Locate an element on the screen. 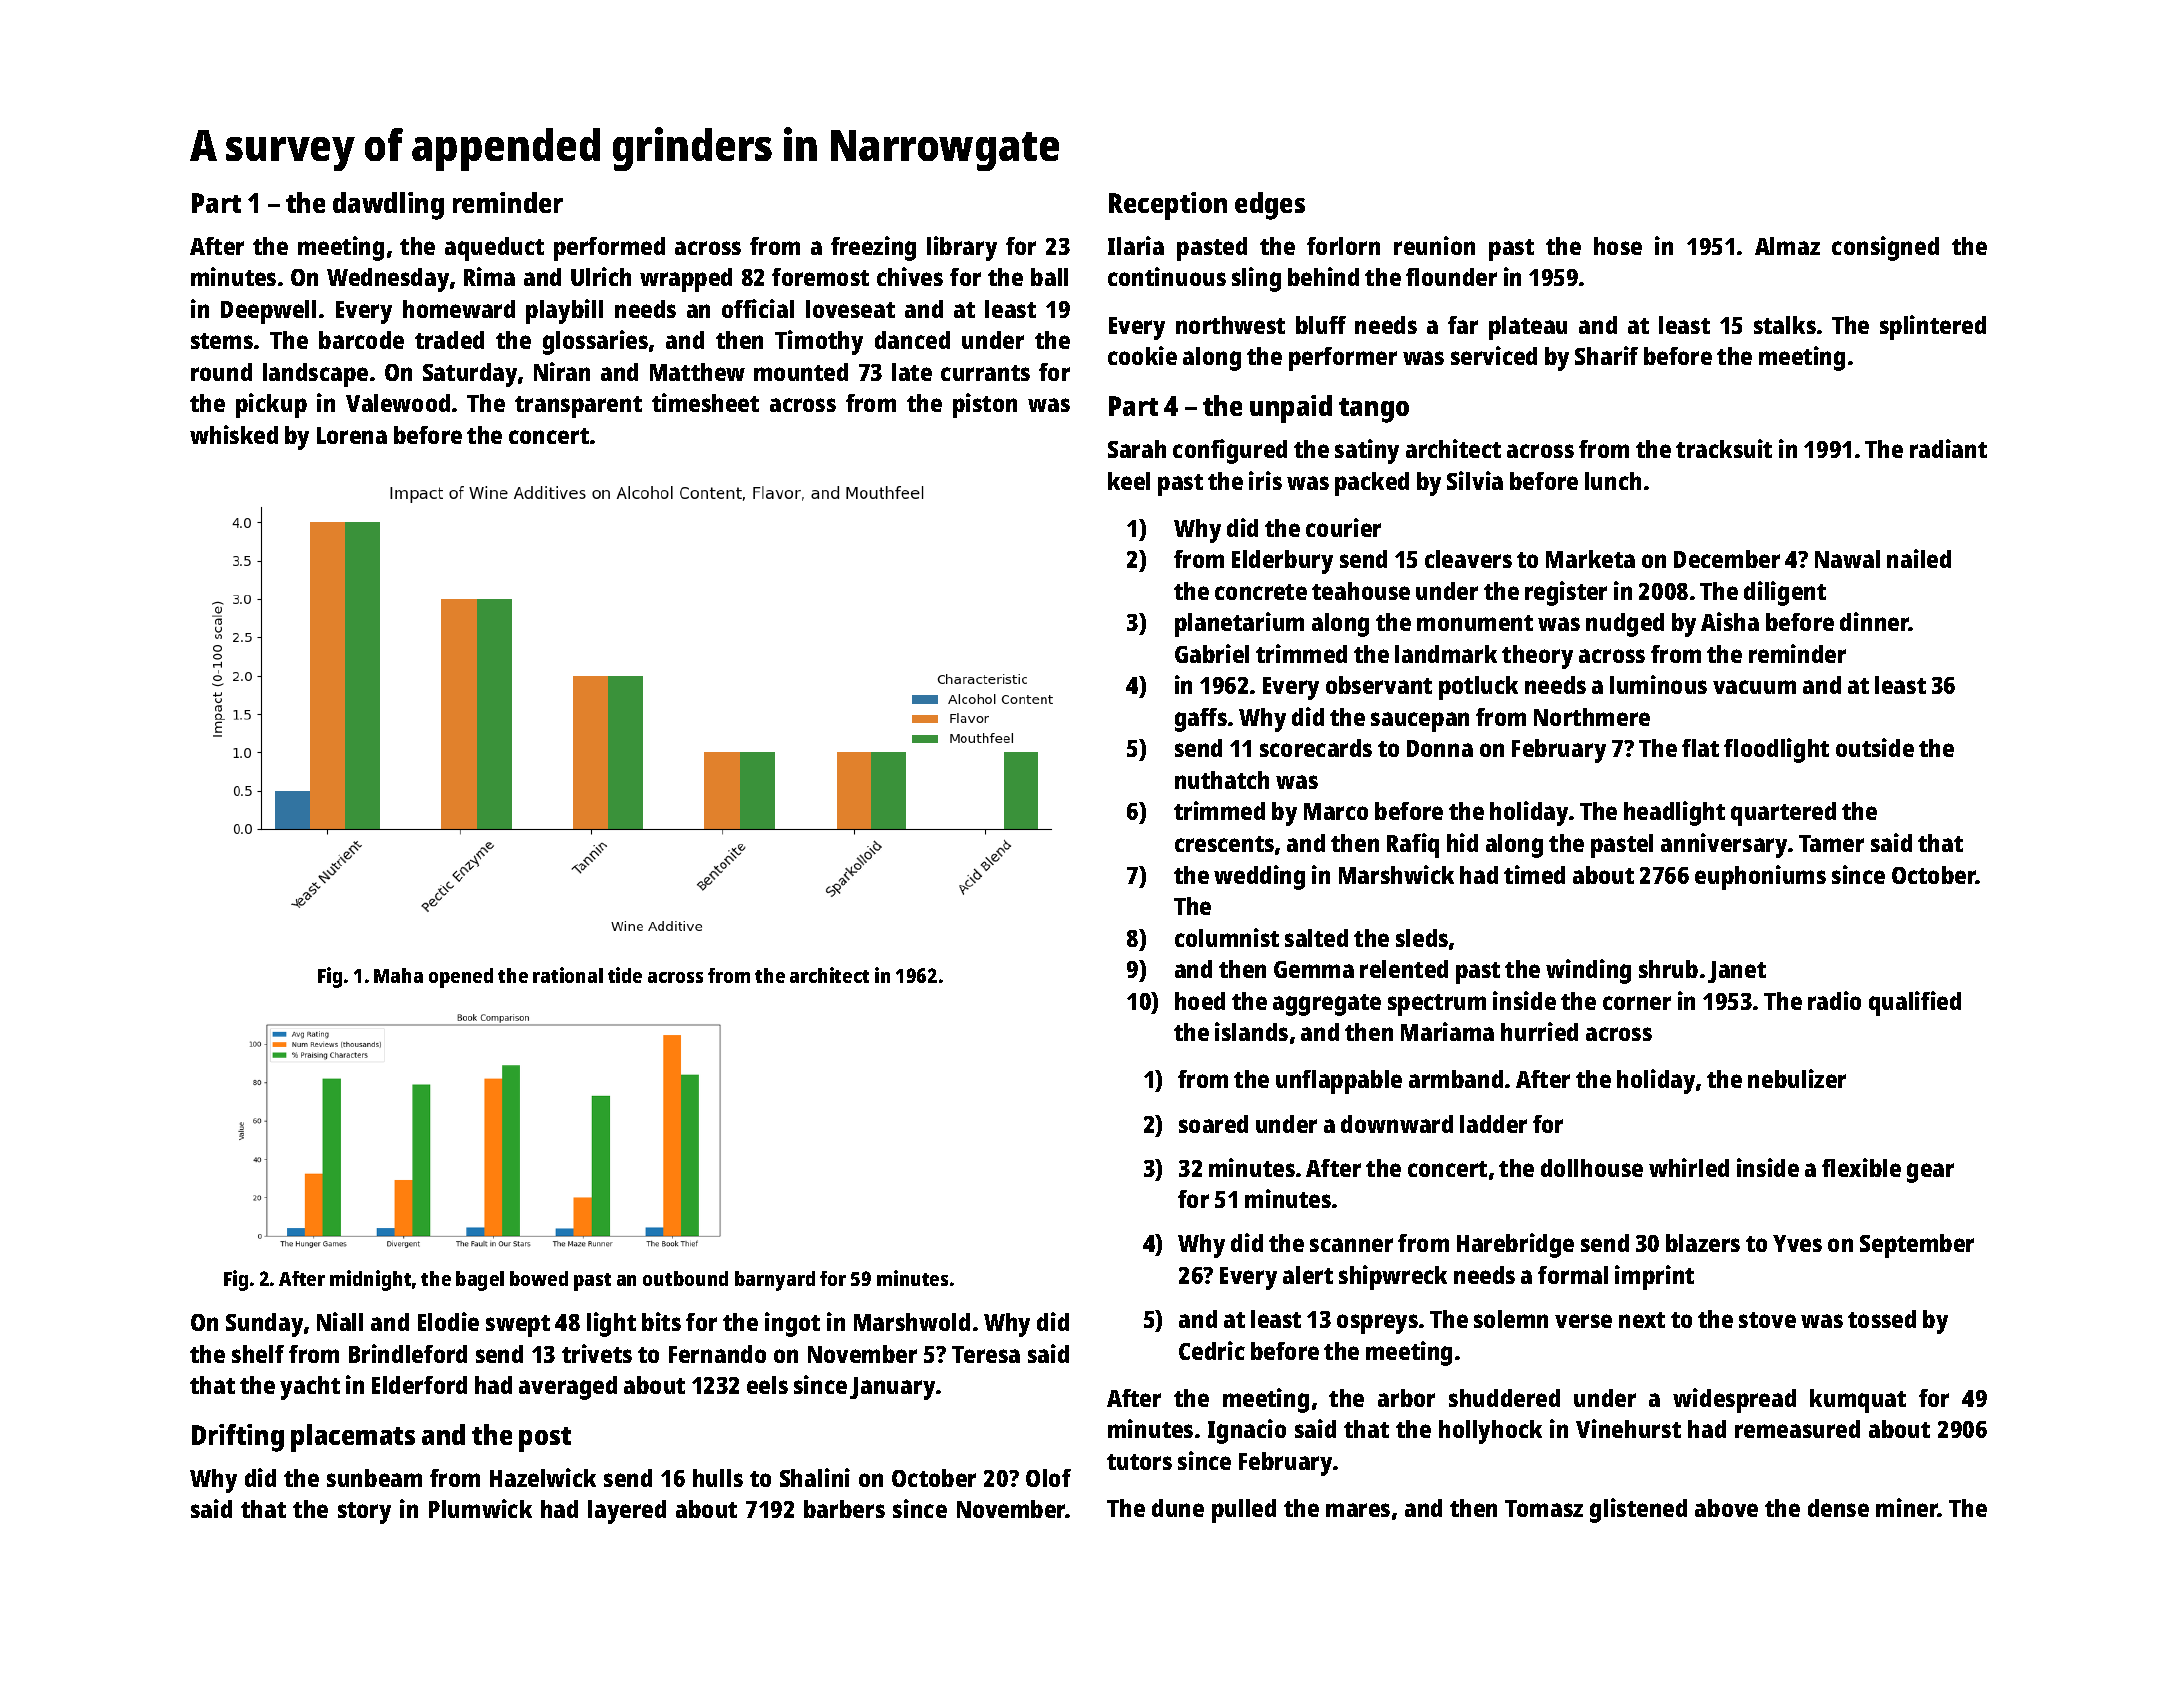  story is located at coordinates (364, 1513).
